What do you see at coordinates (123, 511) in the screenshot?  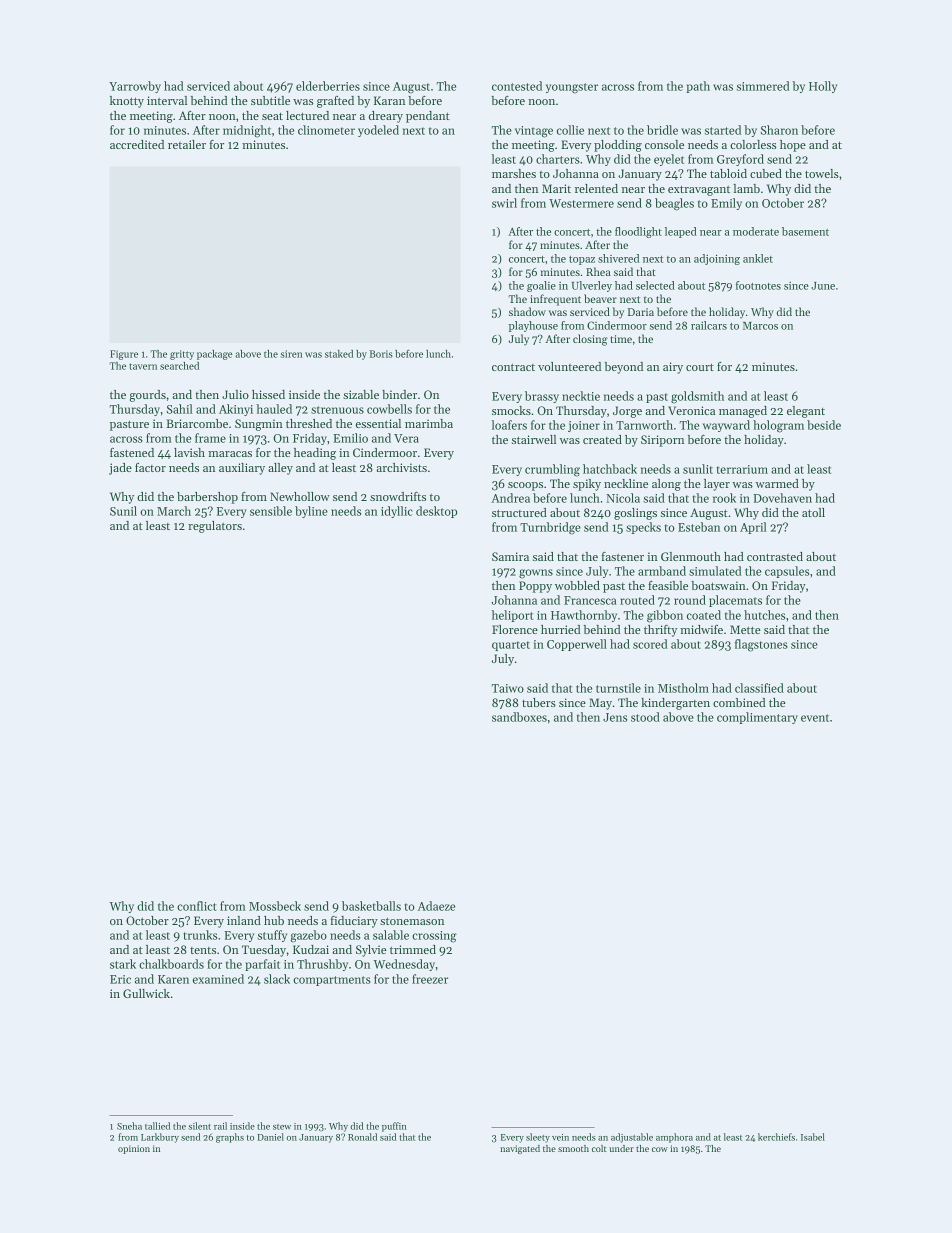 I see `Sunil` at bounding box center [123, 511].
